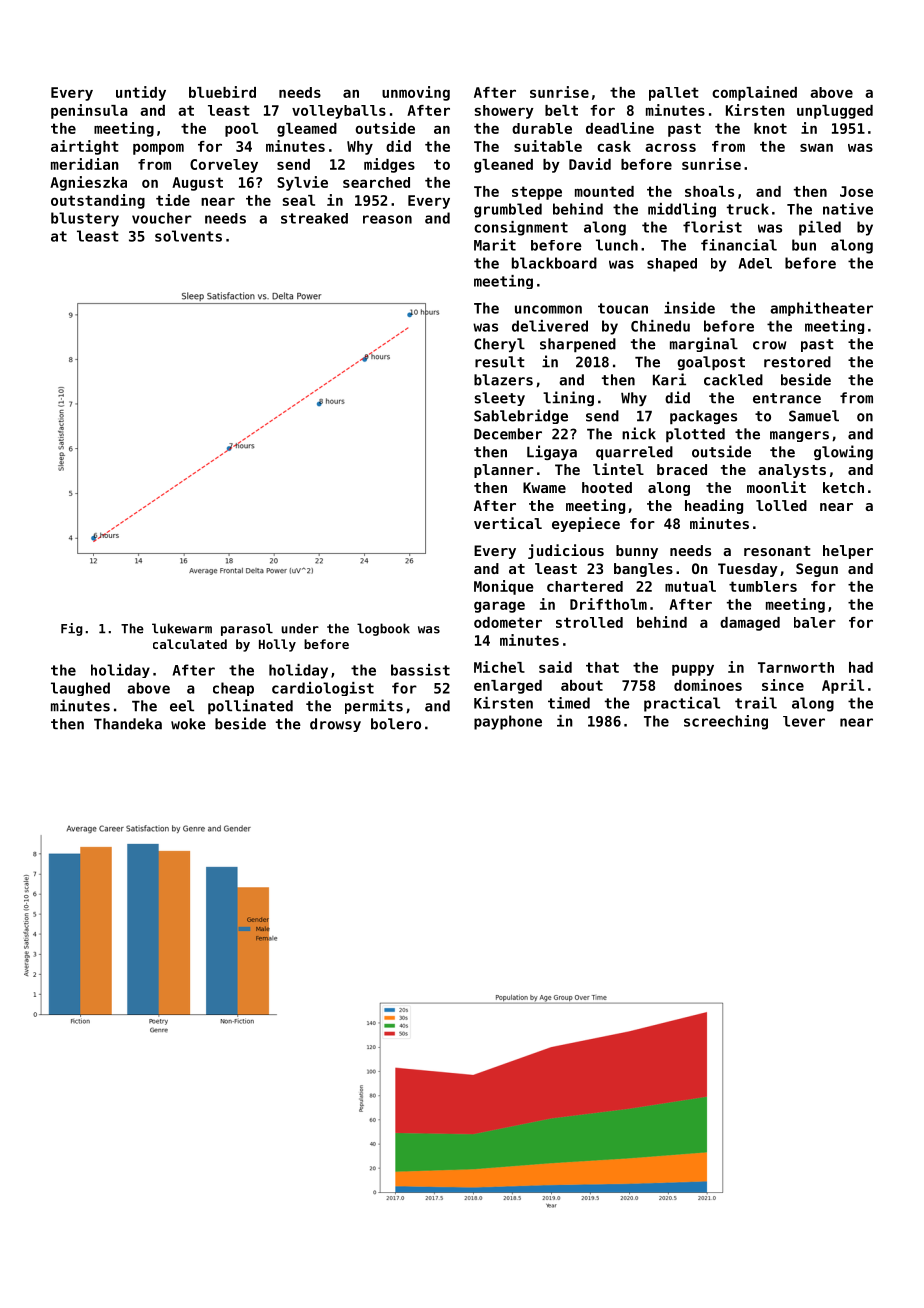 This screenshot has height=1308, width=924. What do you see at coordinates (712, 227) in the screenshot?
I see `florist` at bounding box center [712, 227].
